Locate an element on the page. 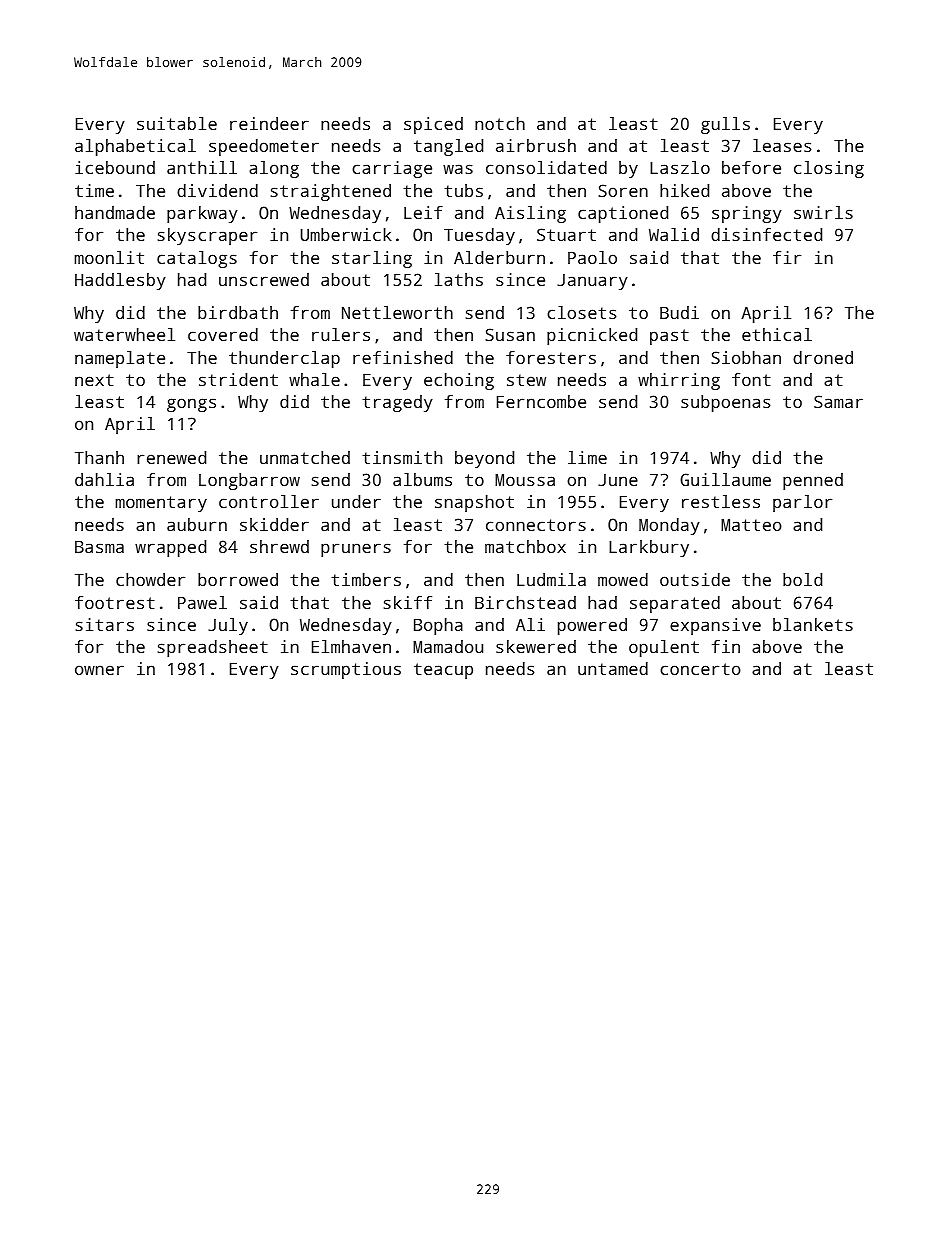  teacup is located at coordinates (443, 671).
